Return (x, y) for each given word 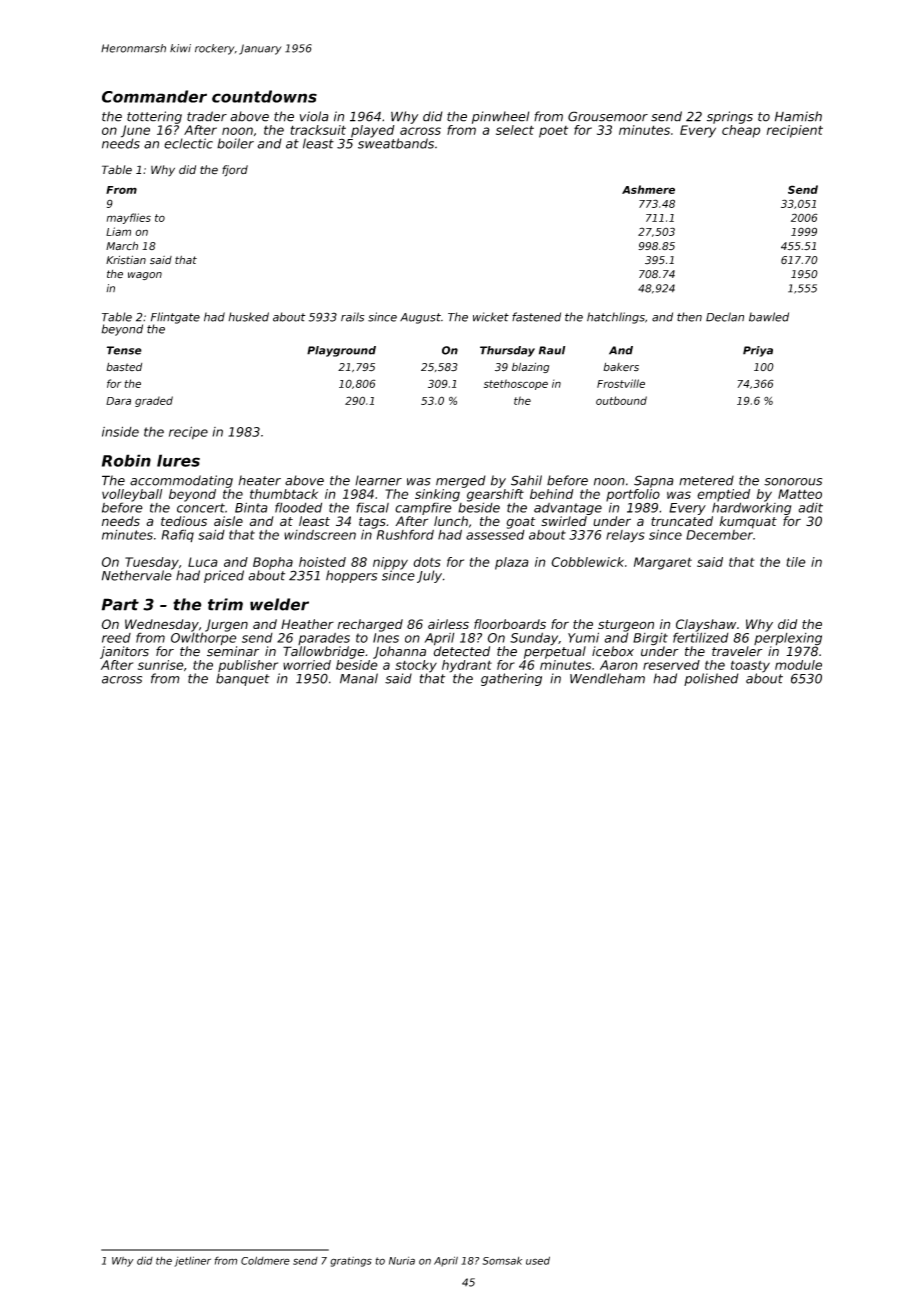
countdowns (264, 96)
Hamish (798, 116)
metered (706, 480)
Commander (154, 96)
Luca (203, 562)
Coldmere (265, 1260)
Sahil (526, 480)
